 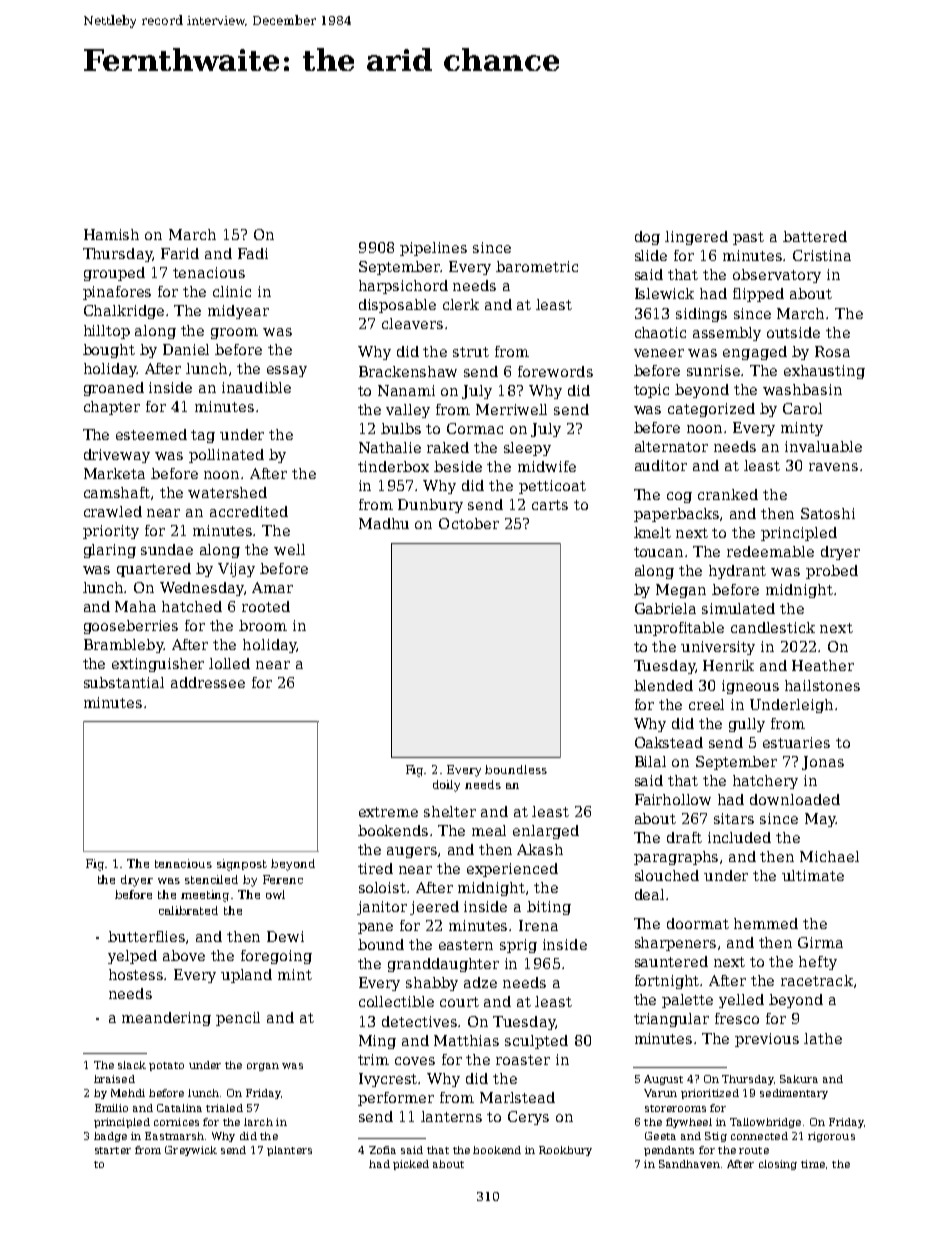 What do you see at coordinates (815, 236) in the screenshot?
I see `battered` at bounding box center [815, 236].
